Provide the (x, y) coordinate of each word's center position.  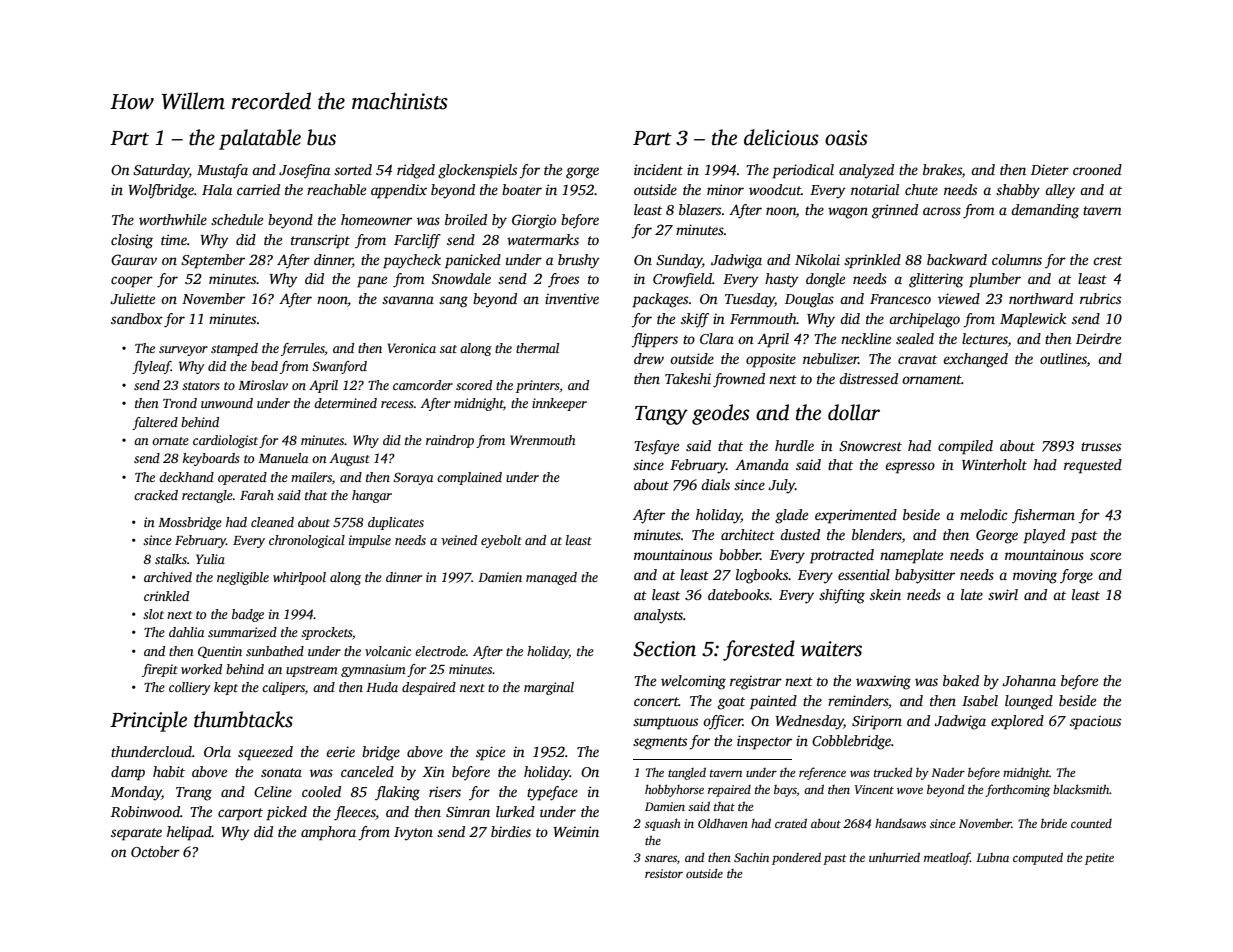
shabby (1018, 191)
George (997, 536)
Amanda (762, 464)
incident (658, 169)
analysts (658, 616)
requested (1093, 466)
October (155, 851)
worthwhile (173, 219)
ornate (170, 441)
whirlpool (299, 578)
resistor (664, 873)
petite (1099, 859)
